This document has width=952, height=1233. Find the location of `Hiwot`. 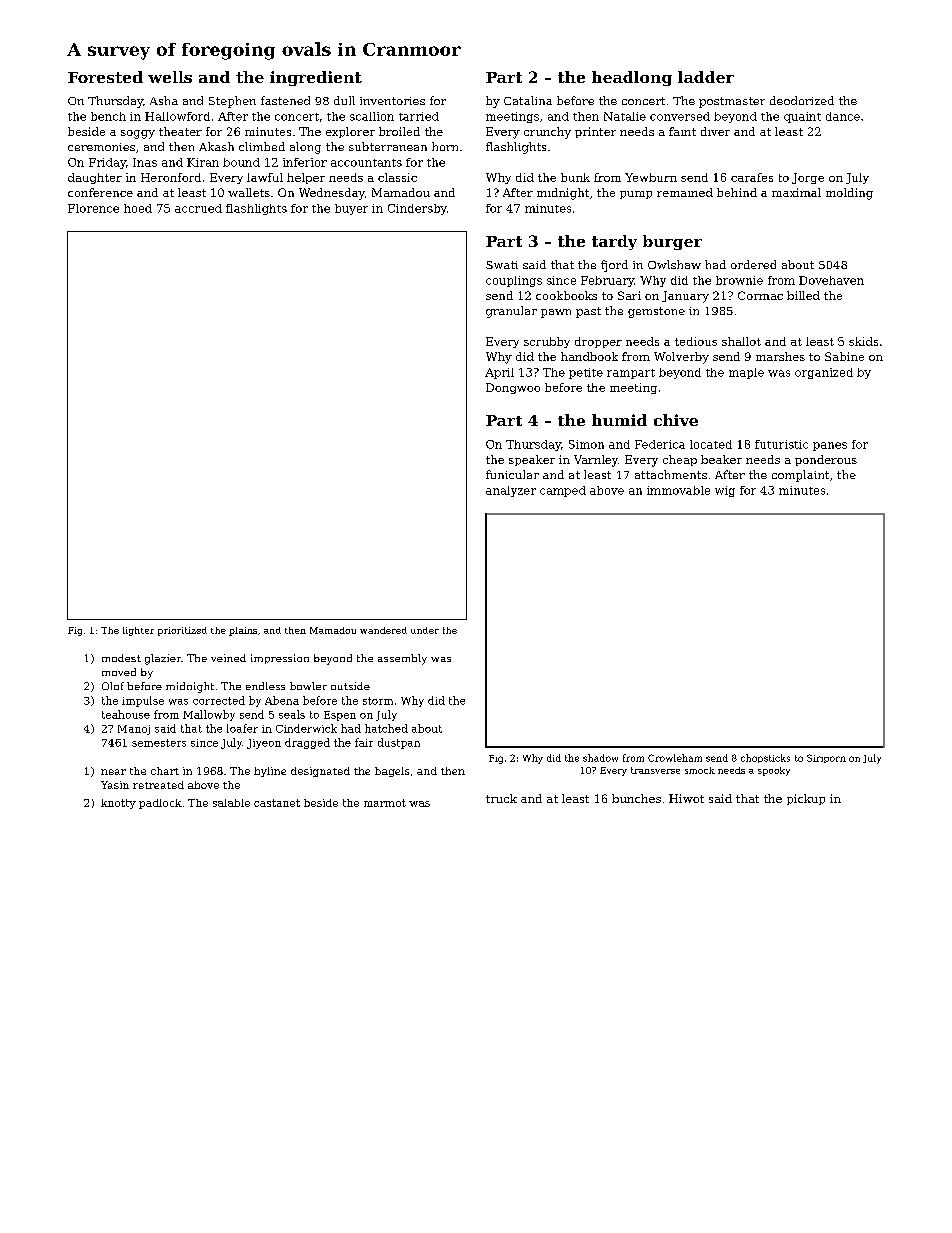

Hiwot is located at coordinates (686, 798).
